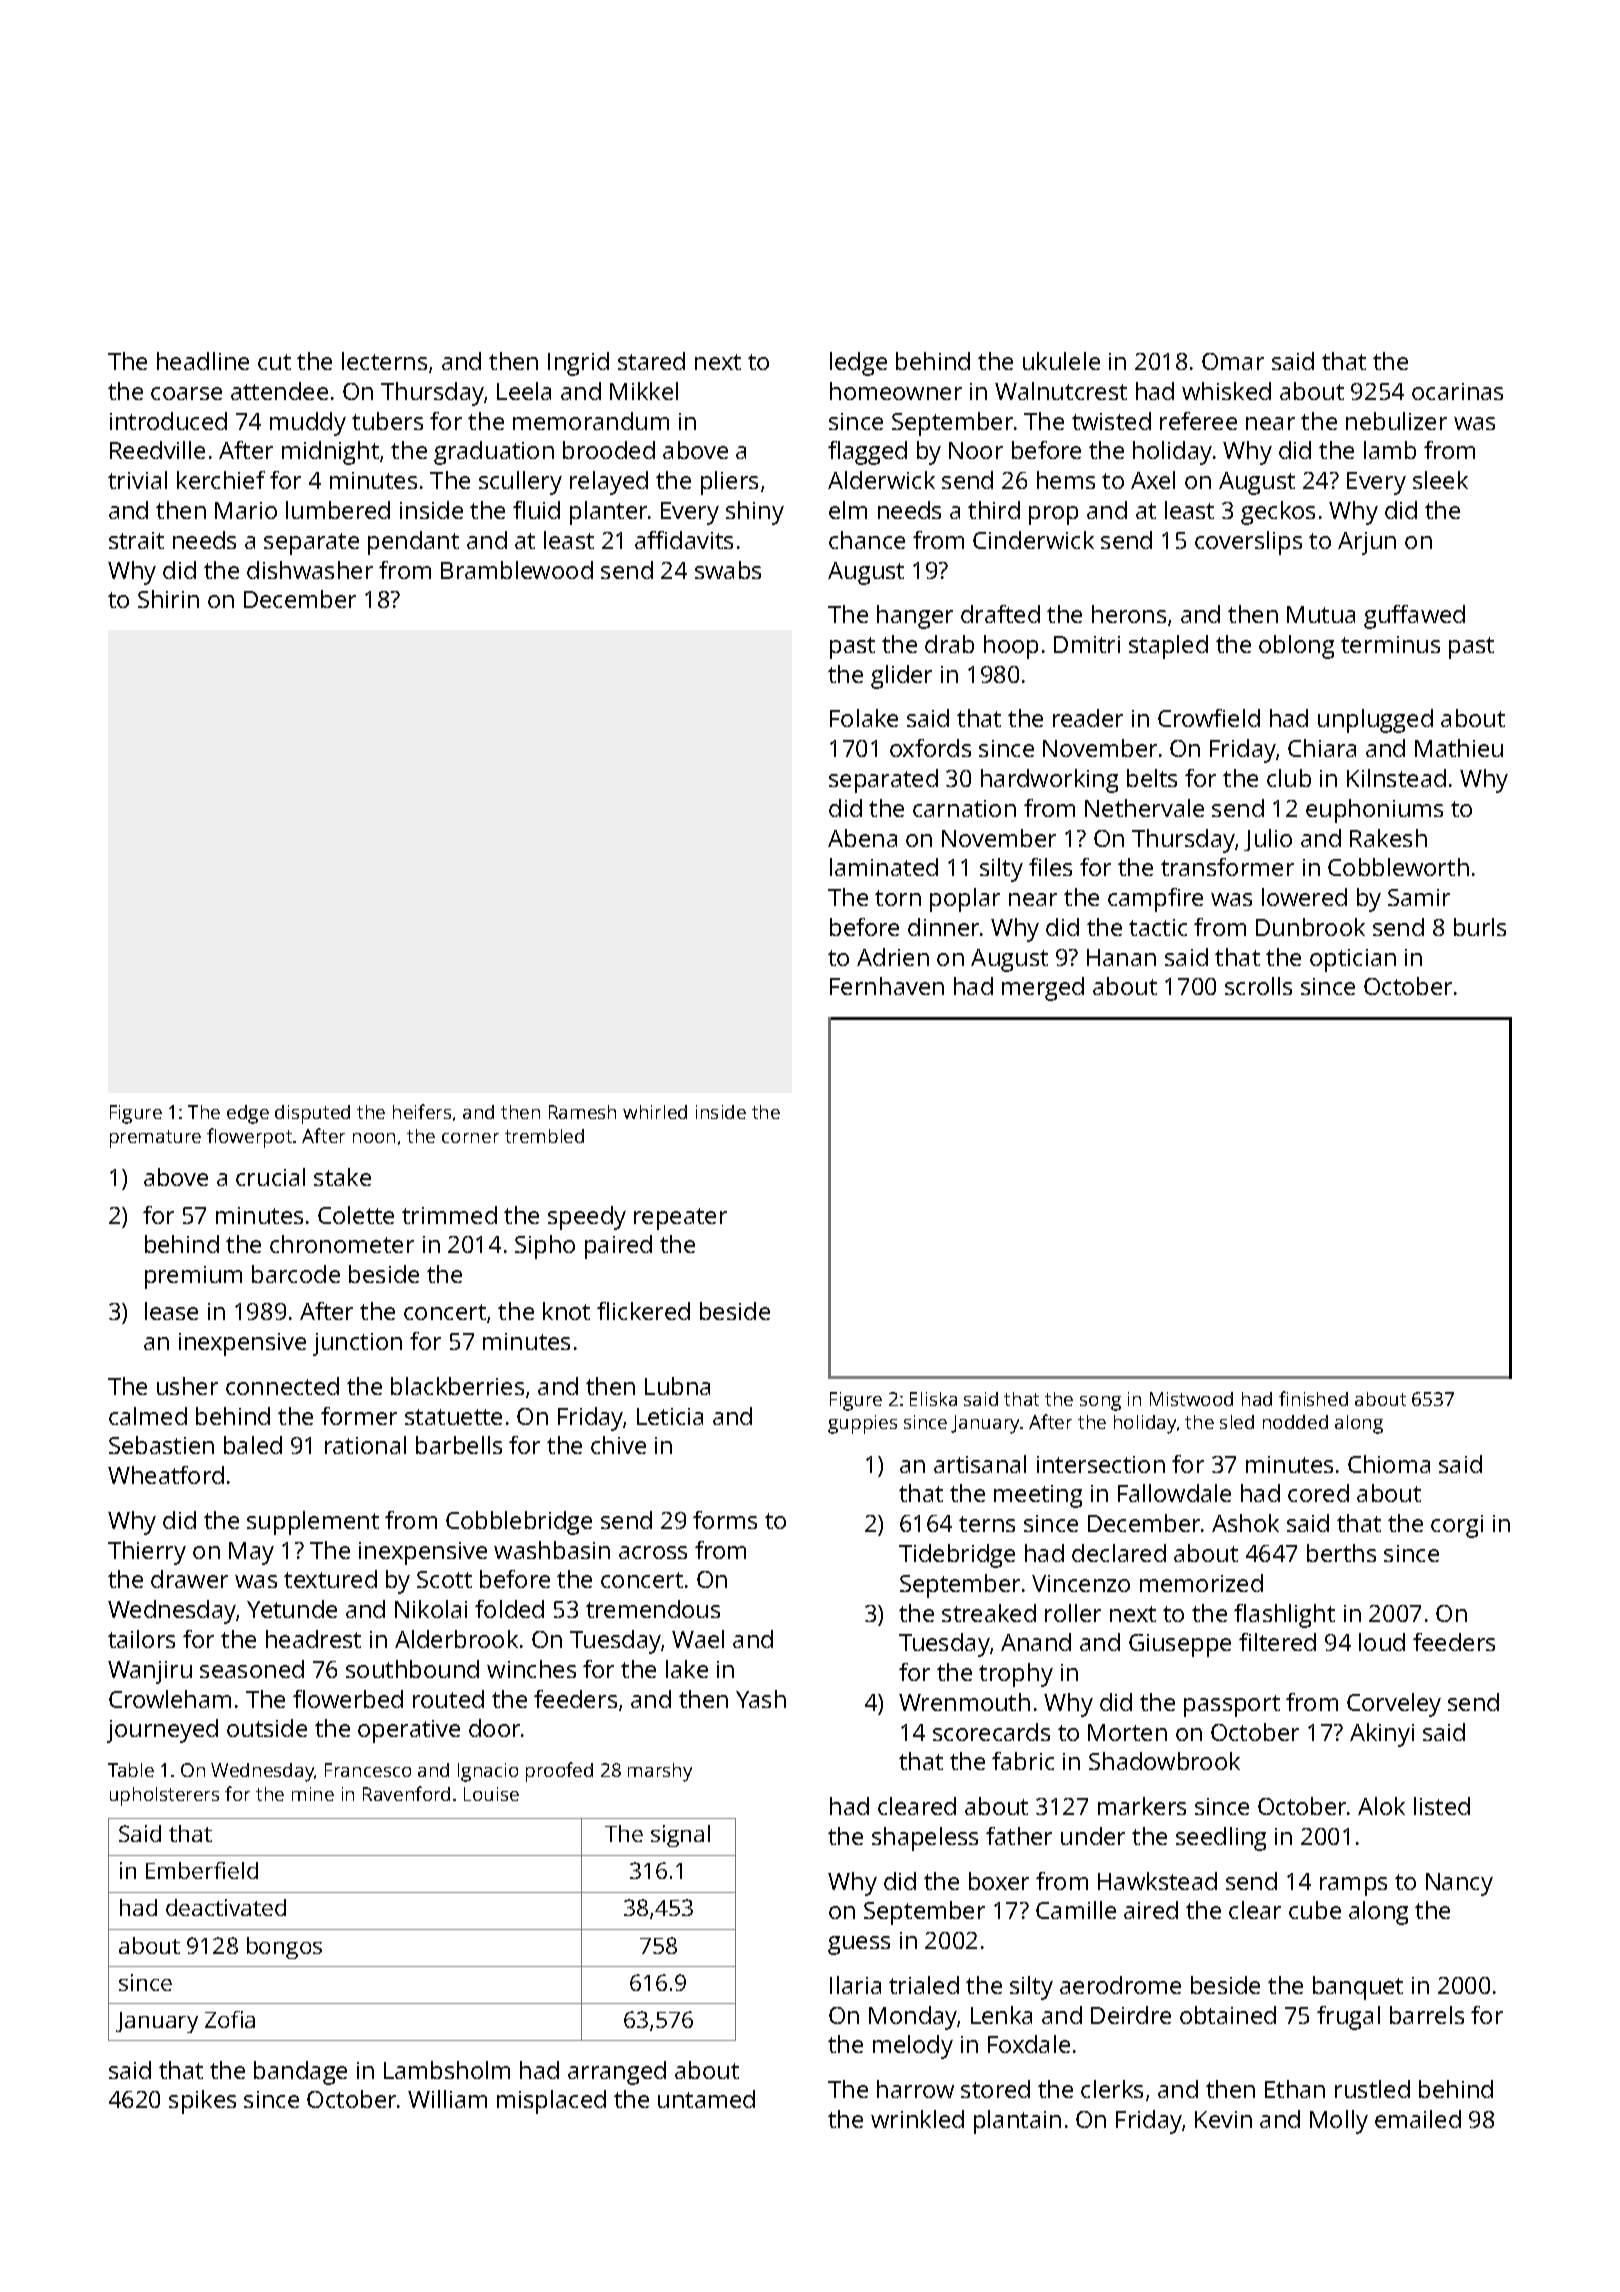 This document has height=2292, width=1620. Describe the element at coordinates (1158, 927) in the document. I see `tactic` at that location.
